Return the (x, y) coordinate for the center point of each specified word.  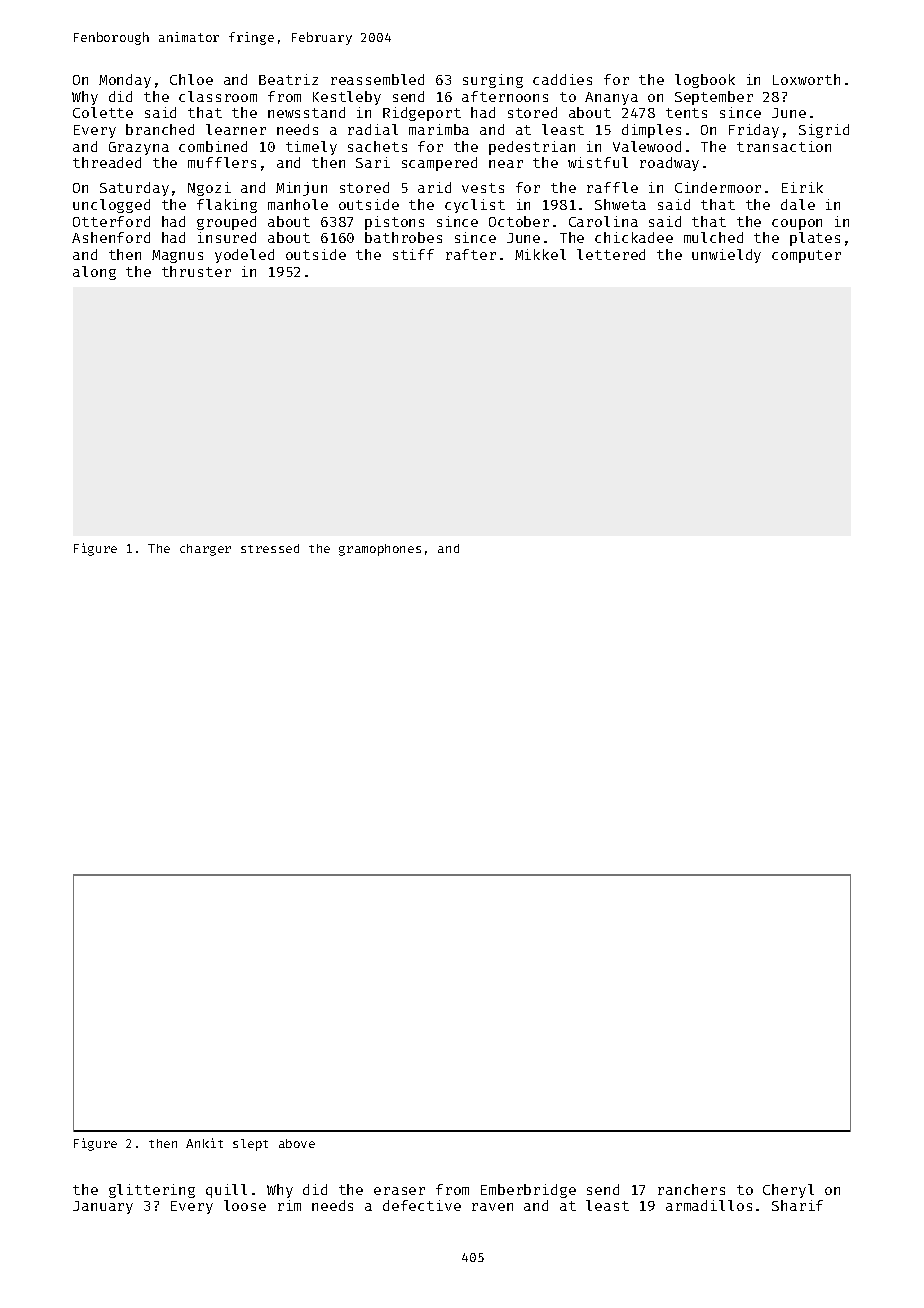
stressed (270, 548)
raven (492, 1207)
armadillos (709, 1205)
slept (250, 1145)
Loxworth (806, 79)
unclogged (111, 206)
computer (806, 256)
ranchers (691, 1189)
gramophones (380, 550)
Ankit (204, 1143)
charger (205, 550)
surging (493, 81)
